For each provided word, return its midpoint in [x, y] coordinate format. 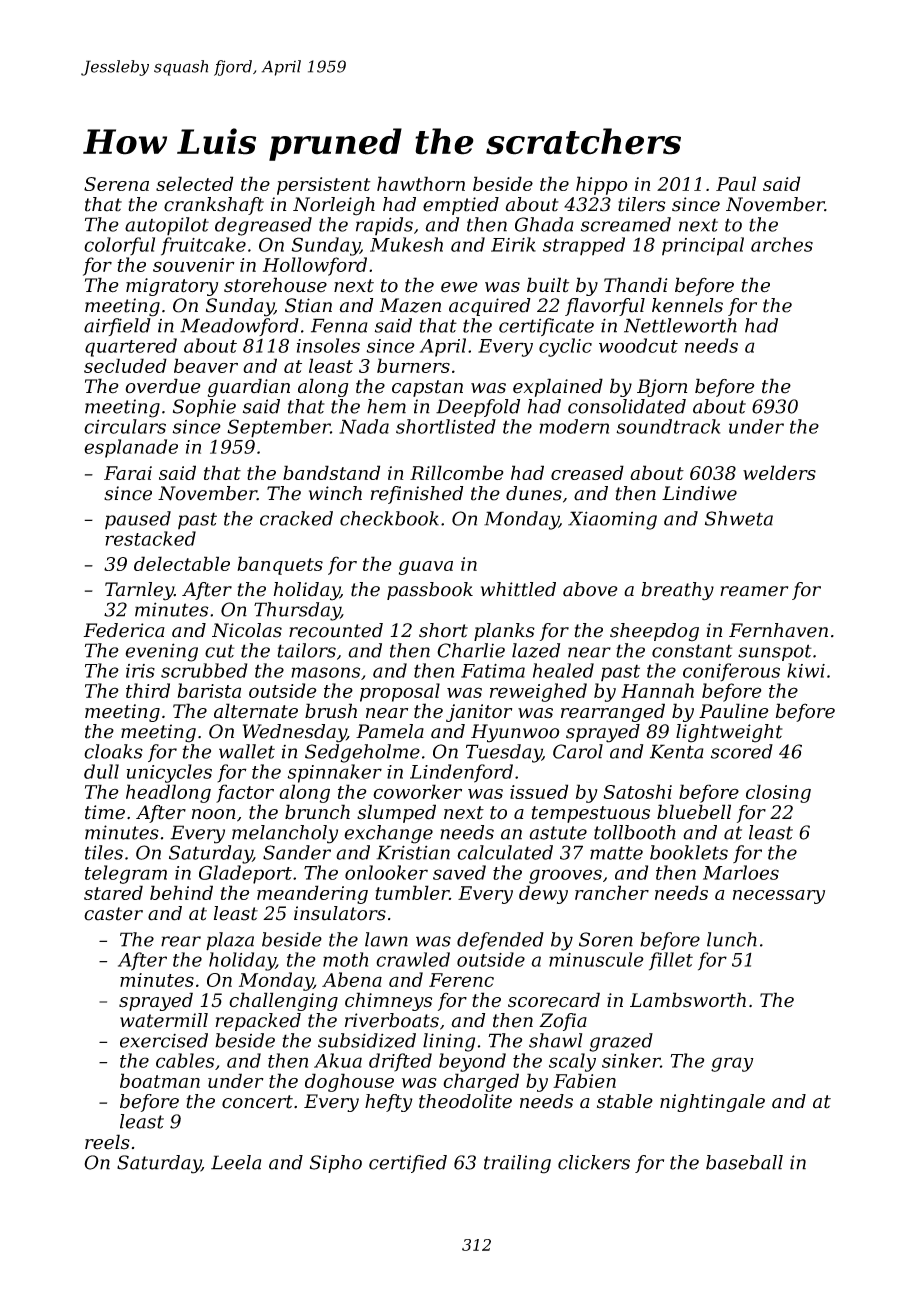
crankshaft [214, 206]
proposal [400, 692]
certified [408, 1164]
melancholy [285, 834]
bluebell [694, 812]
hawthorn [421, 183]
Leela [236, 1162]
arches [782, 244]
